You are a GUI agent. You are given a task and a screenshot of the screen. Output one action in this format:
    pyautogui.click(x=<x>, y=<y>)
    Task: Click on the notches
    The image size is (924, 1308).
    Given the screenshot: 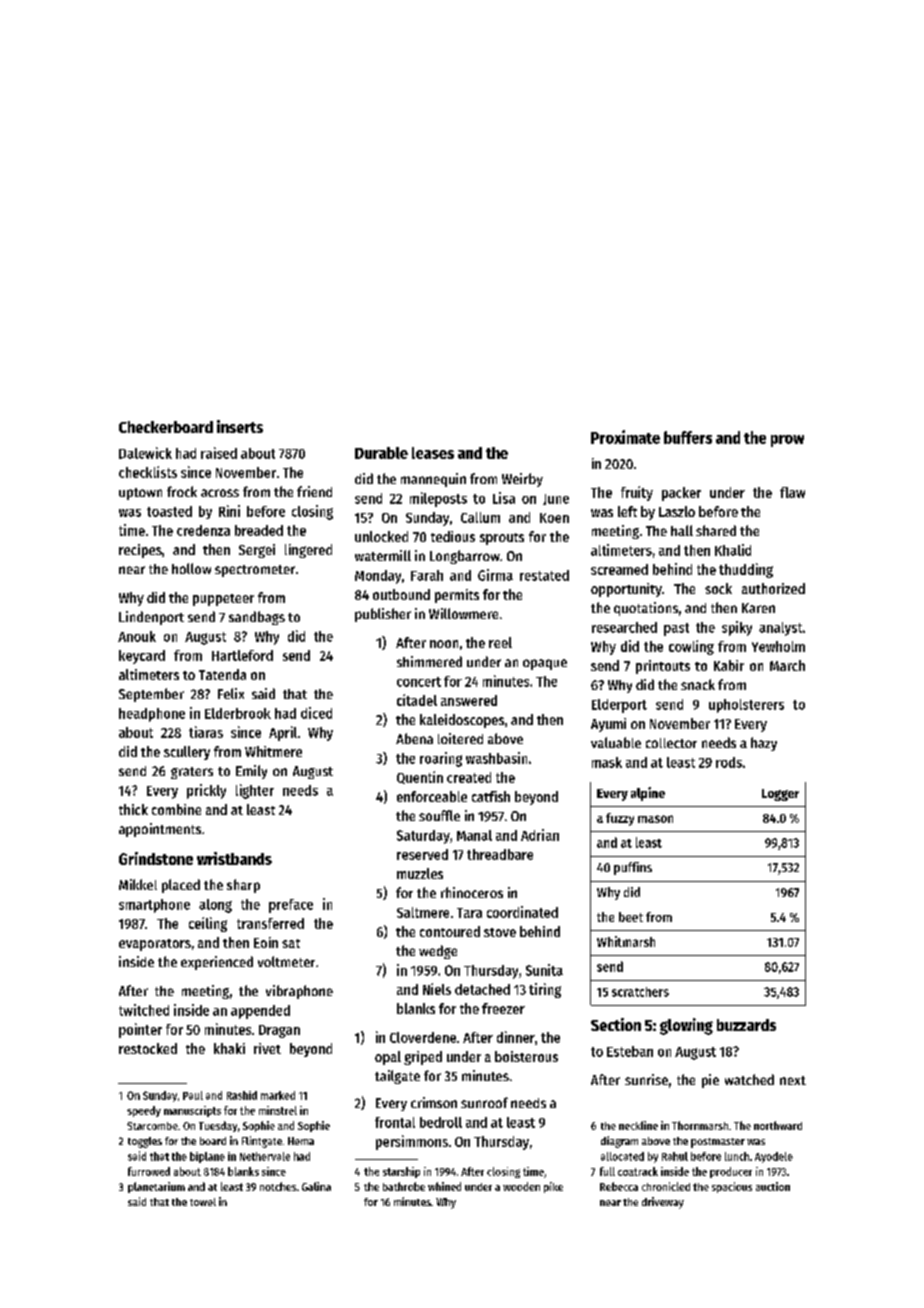 What is the action you would take?
    pyautogui.click(x=278, y=1186)
